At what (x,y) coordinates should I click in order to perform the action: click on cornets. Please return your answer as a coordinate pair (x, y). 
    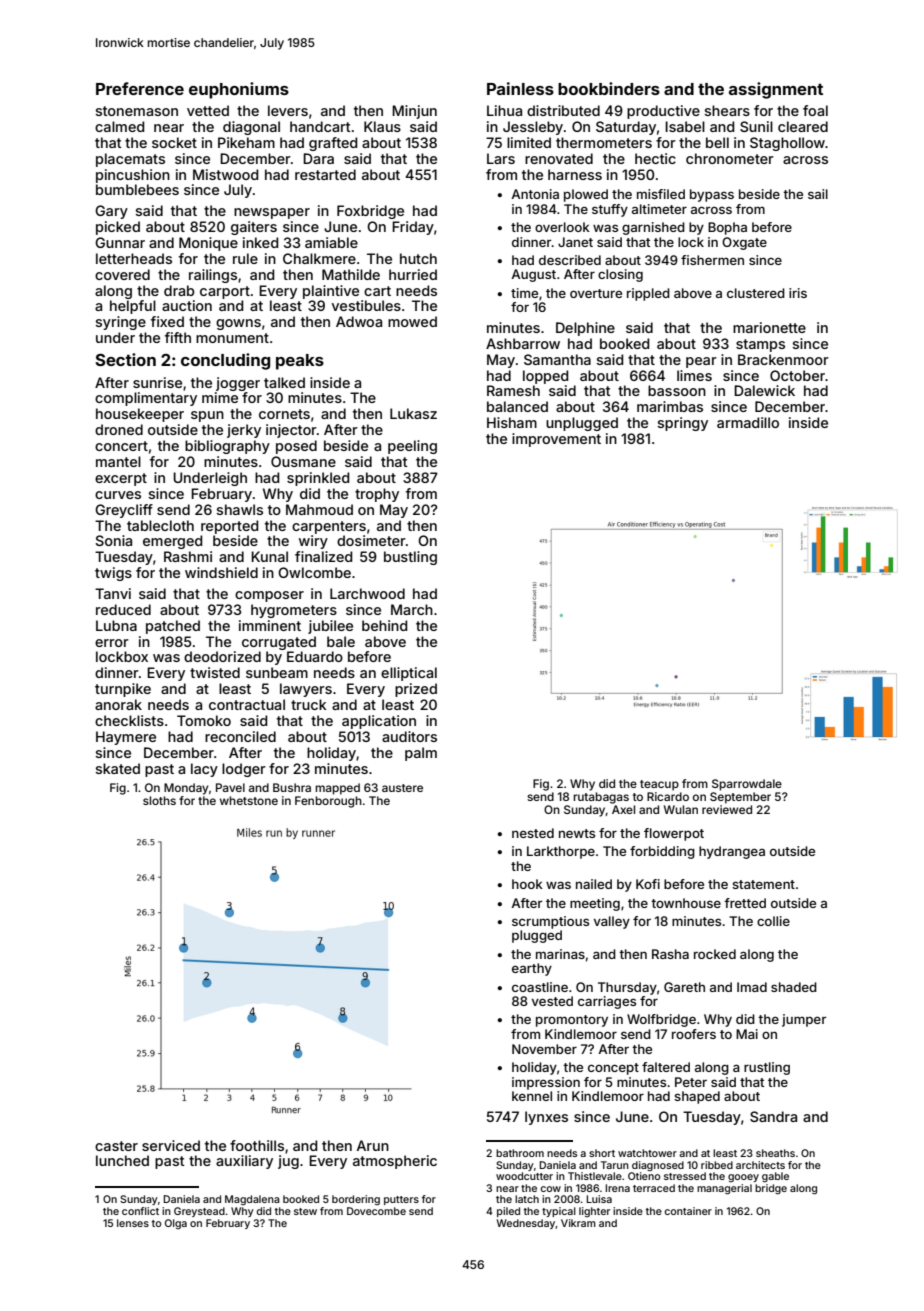
    Looking at the image, I should click on (284, 414).
